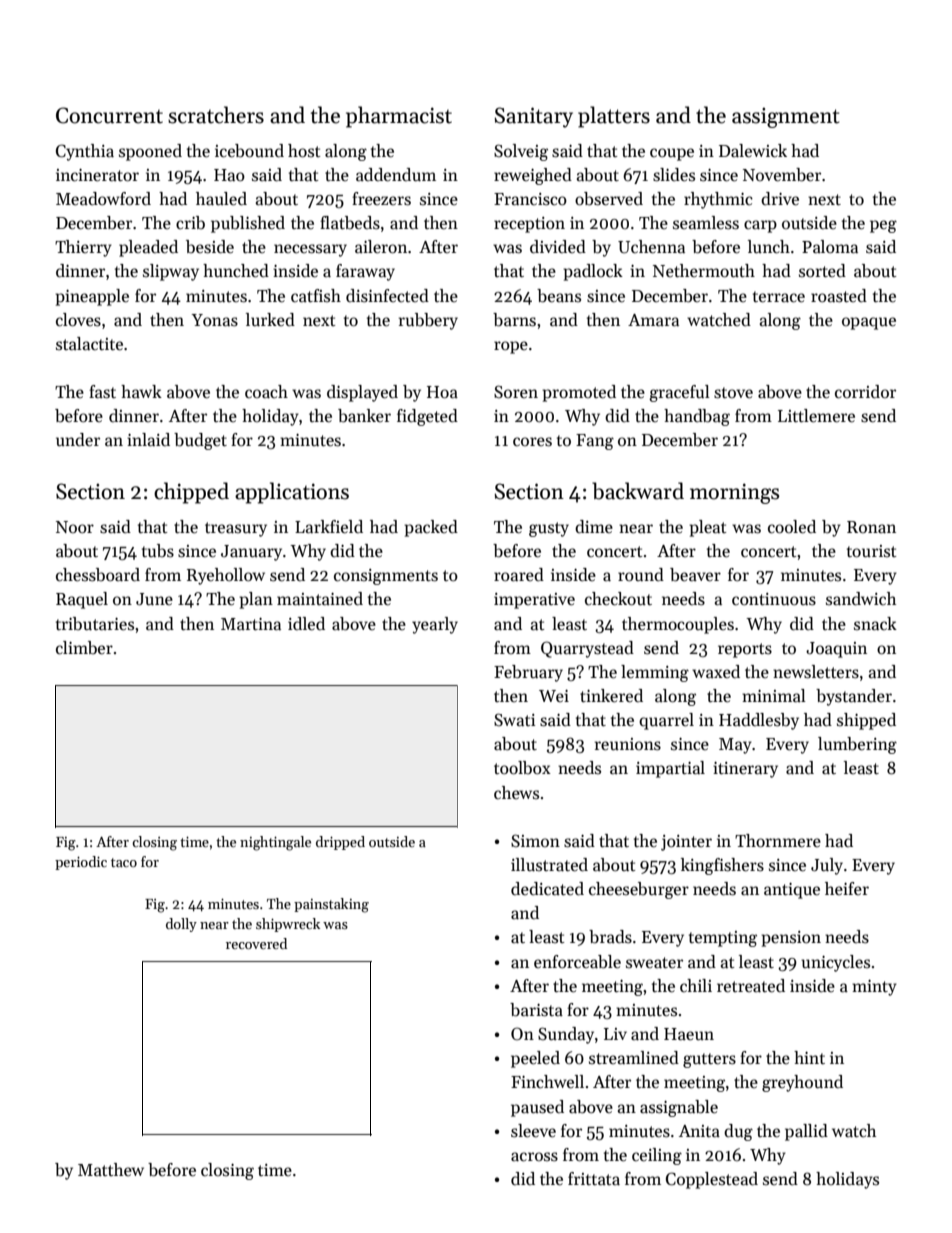  I want to click on dripped, so click(340, 843).
